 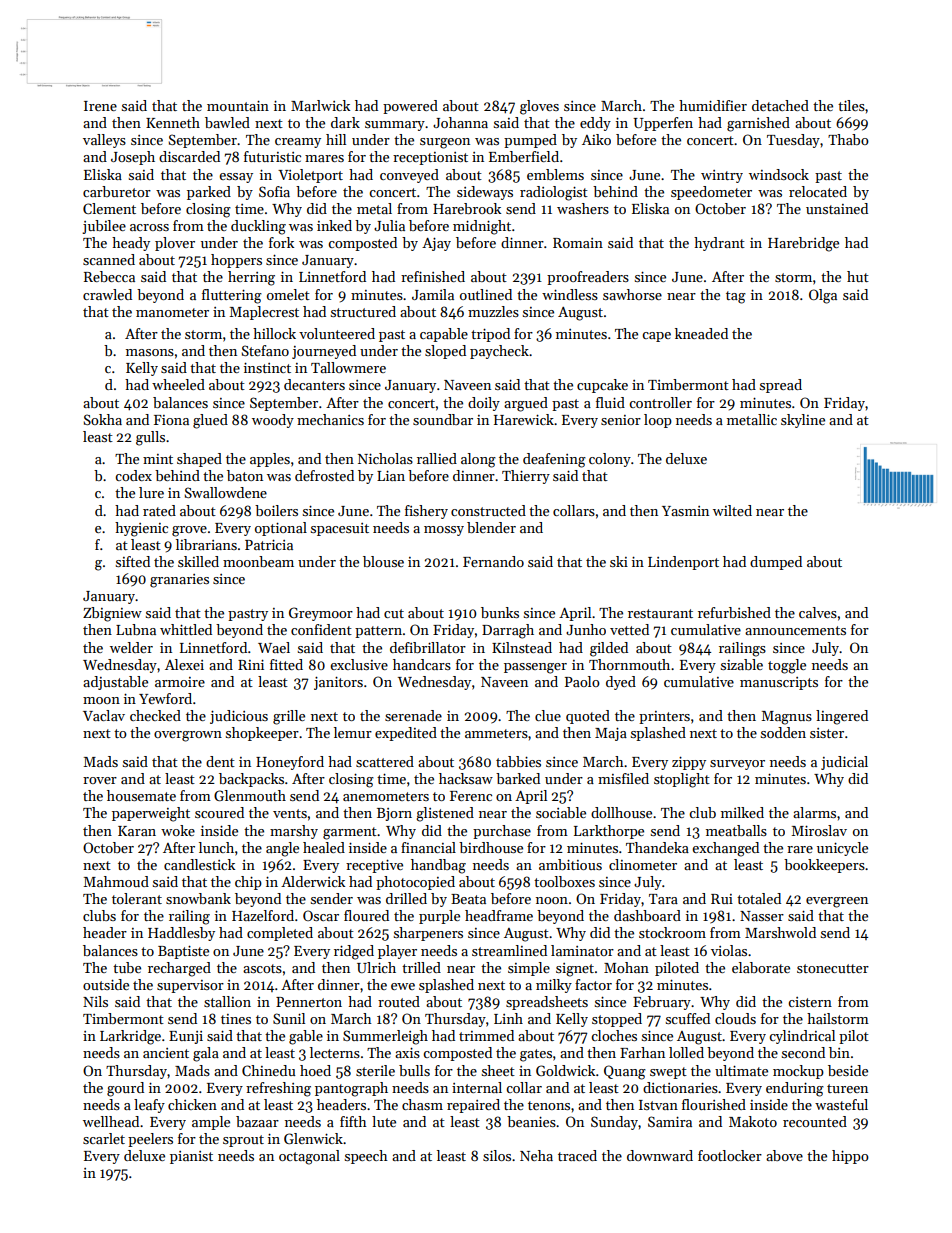 I want to click on speedometer, so click(x=711, y=193).
